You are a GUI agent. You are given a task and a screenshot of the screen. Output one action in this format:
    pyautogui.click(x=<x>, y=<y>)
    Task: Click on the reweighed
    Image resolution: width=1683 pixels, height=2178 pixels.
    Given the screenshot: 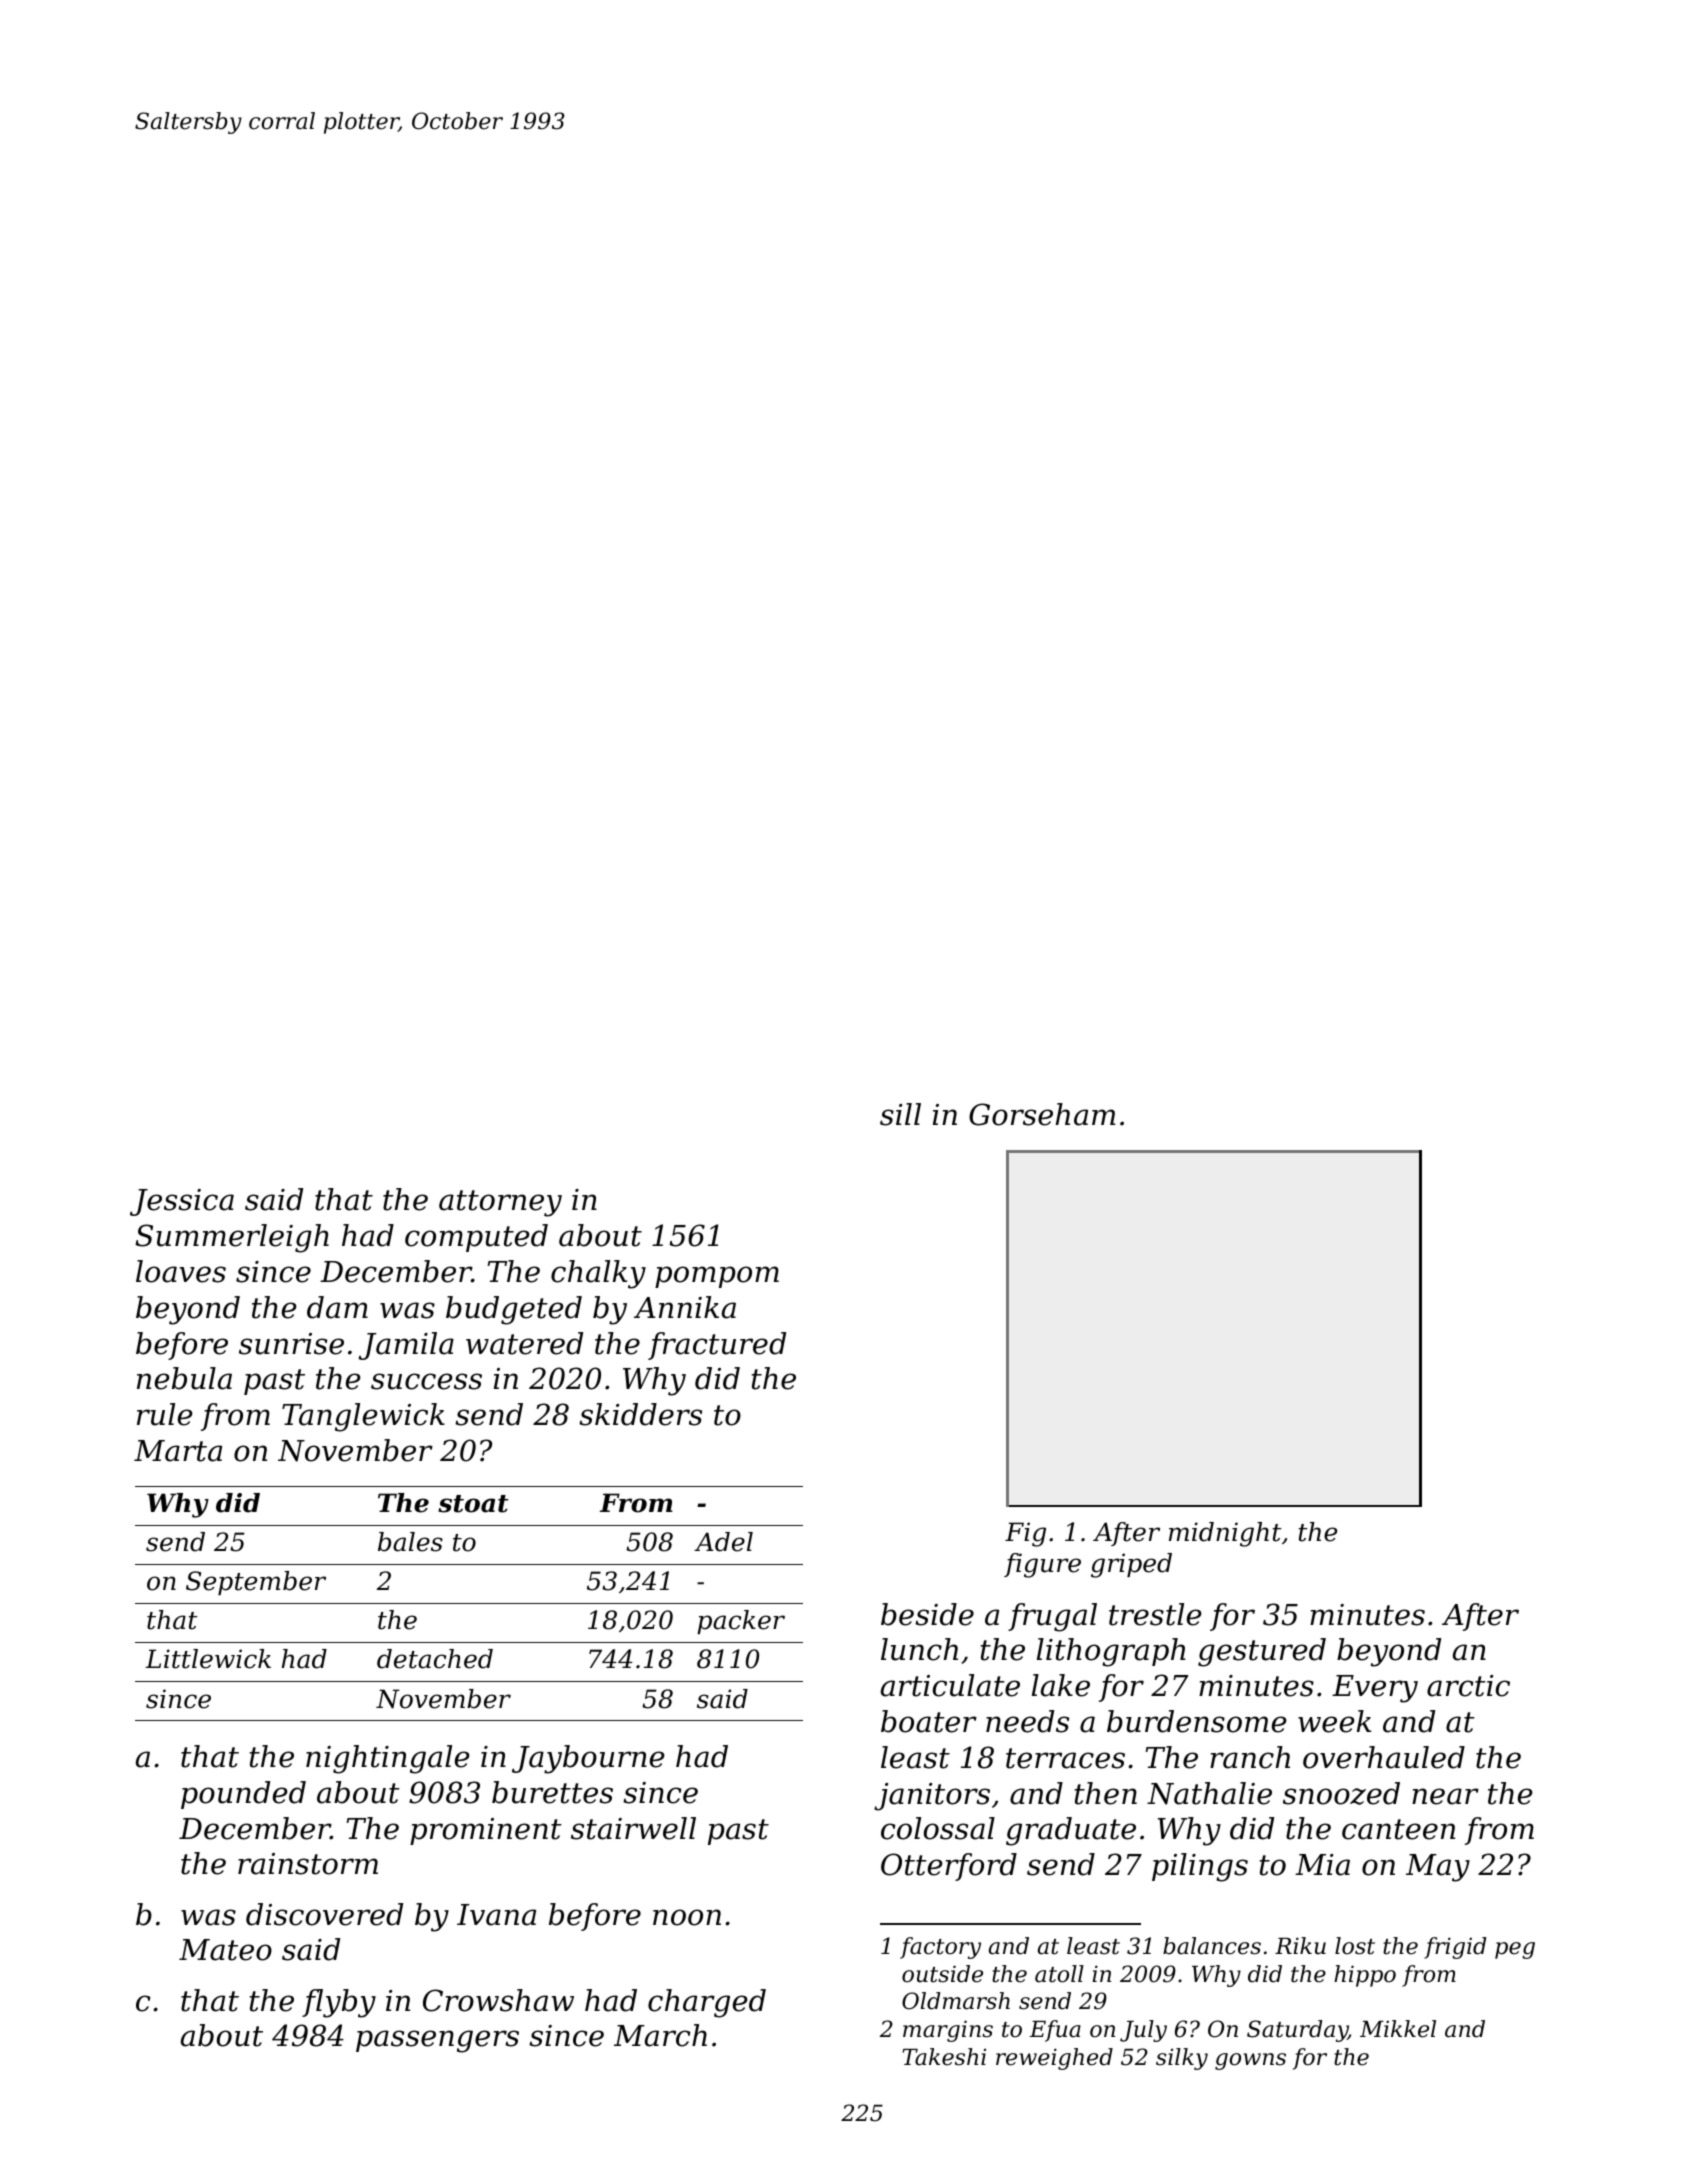 What is the action you would take?
    pyautogui.click(x=1054, y=2059)
